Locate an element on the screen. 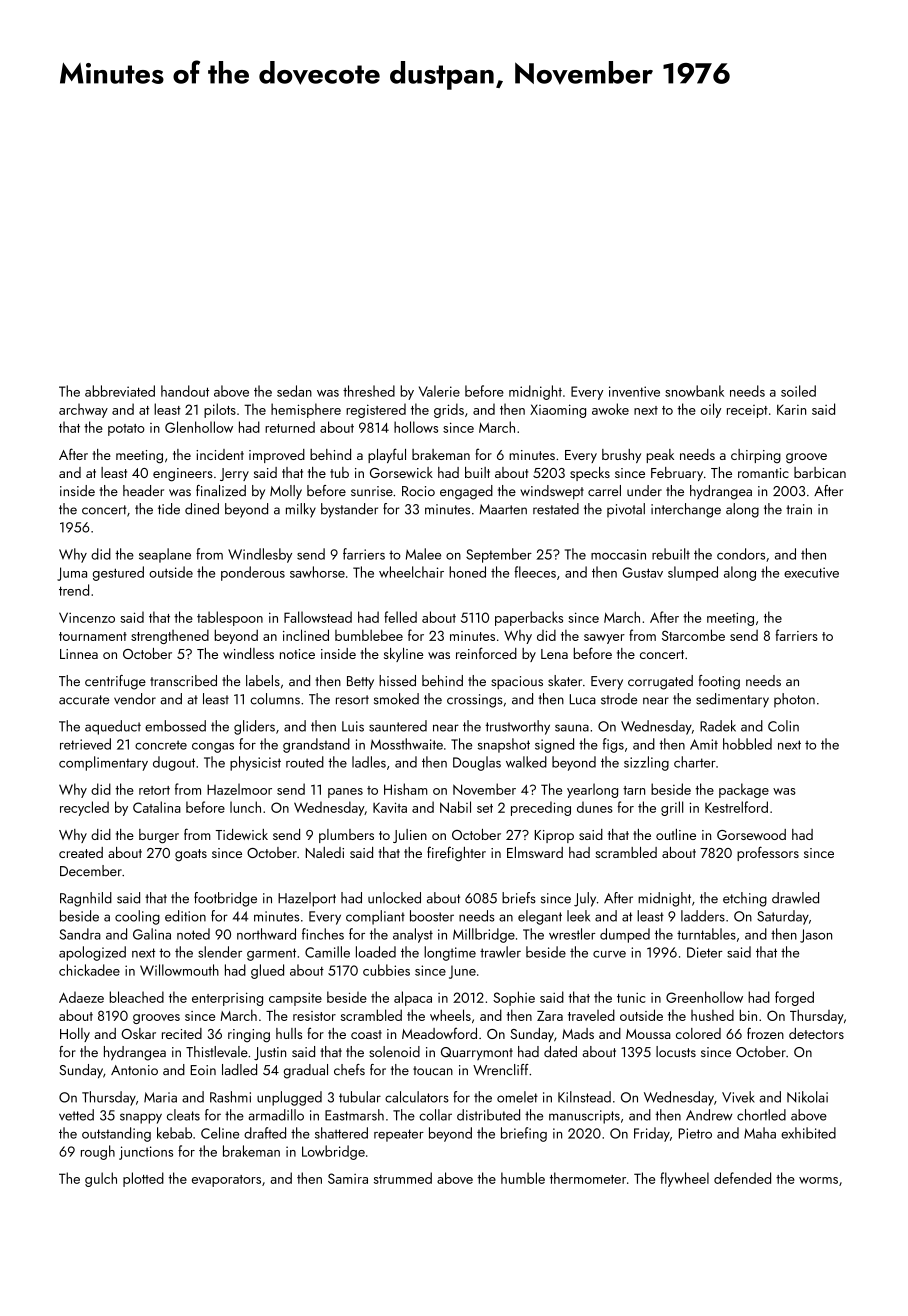  elegant is located at coordinates (540, 917).
